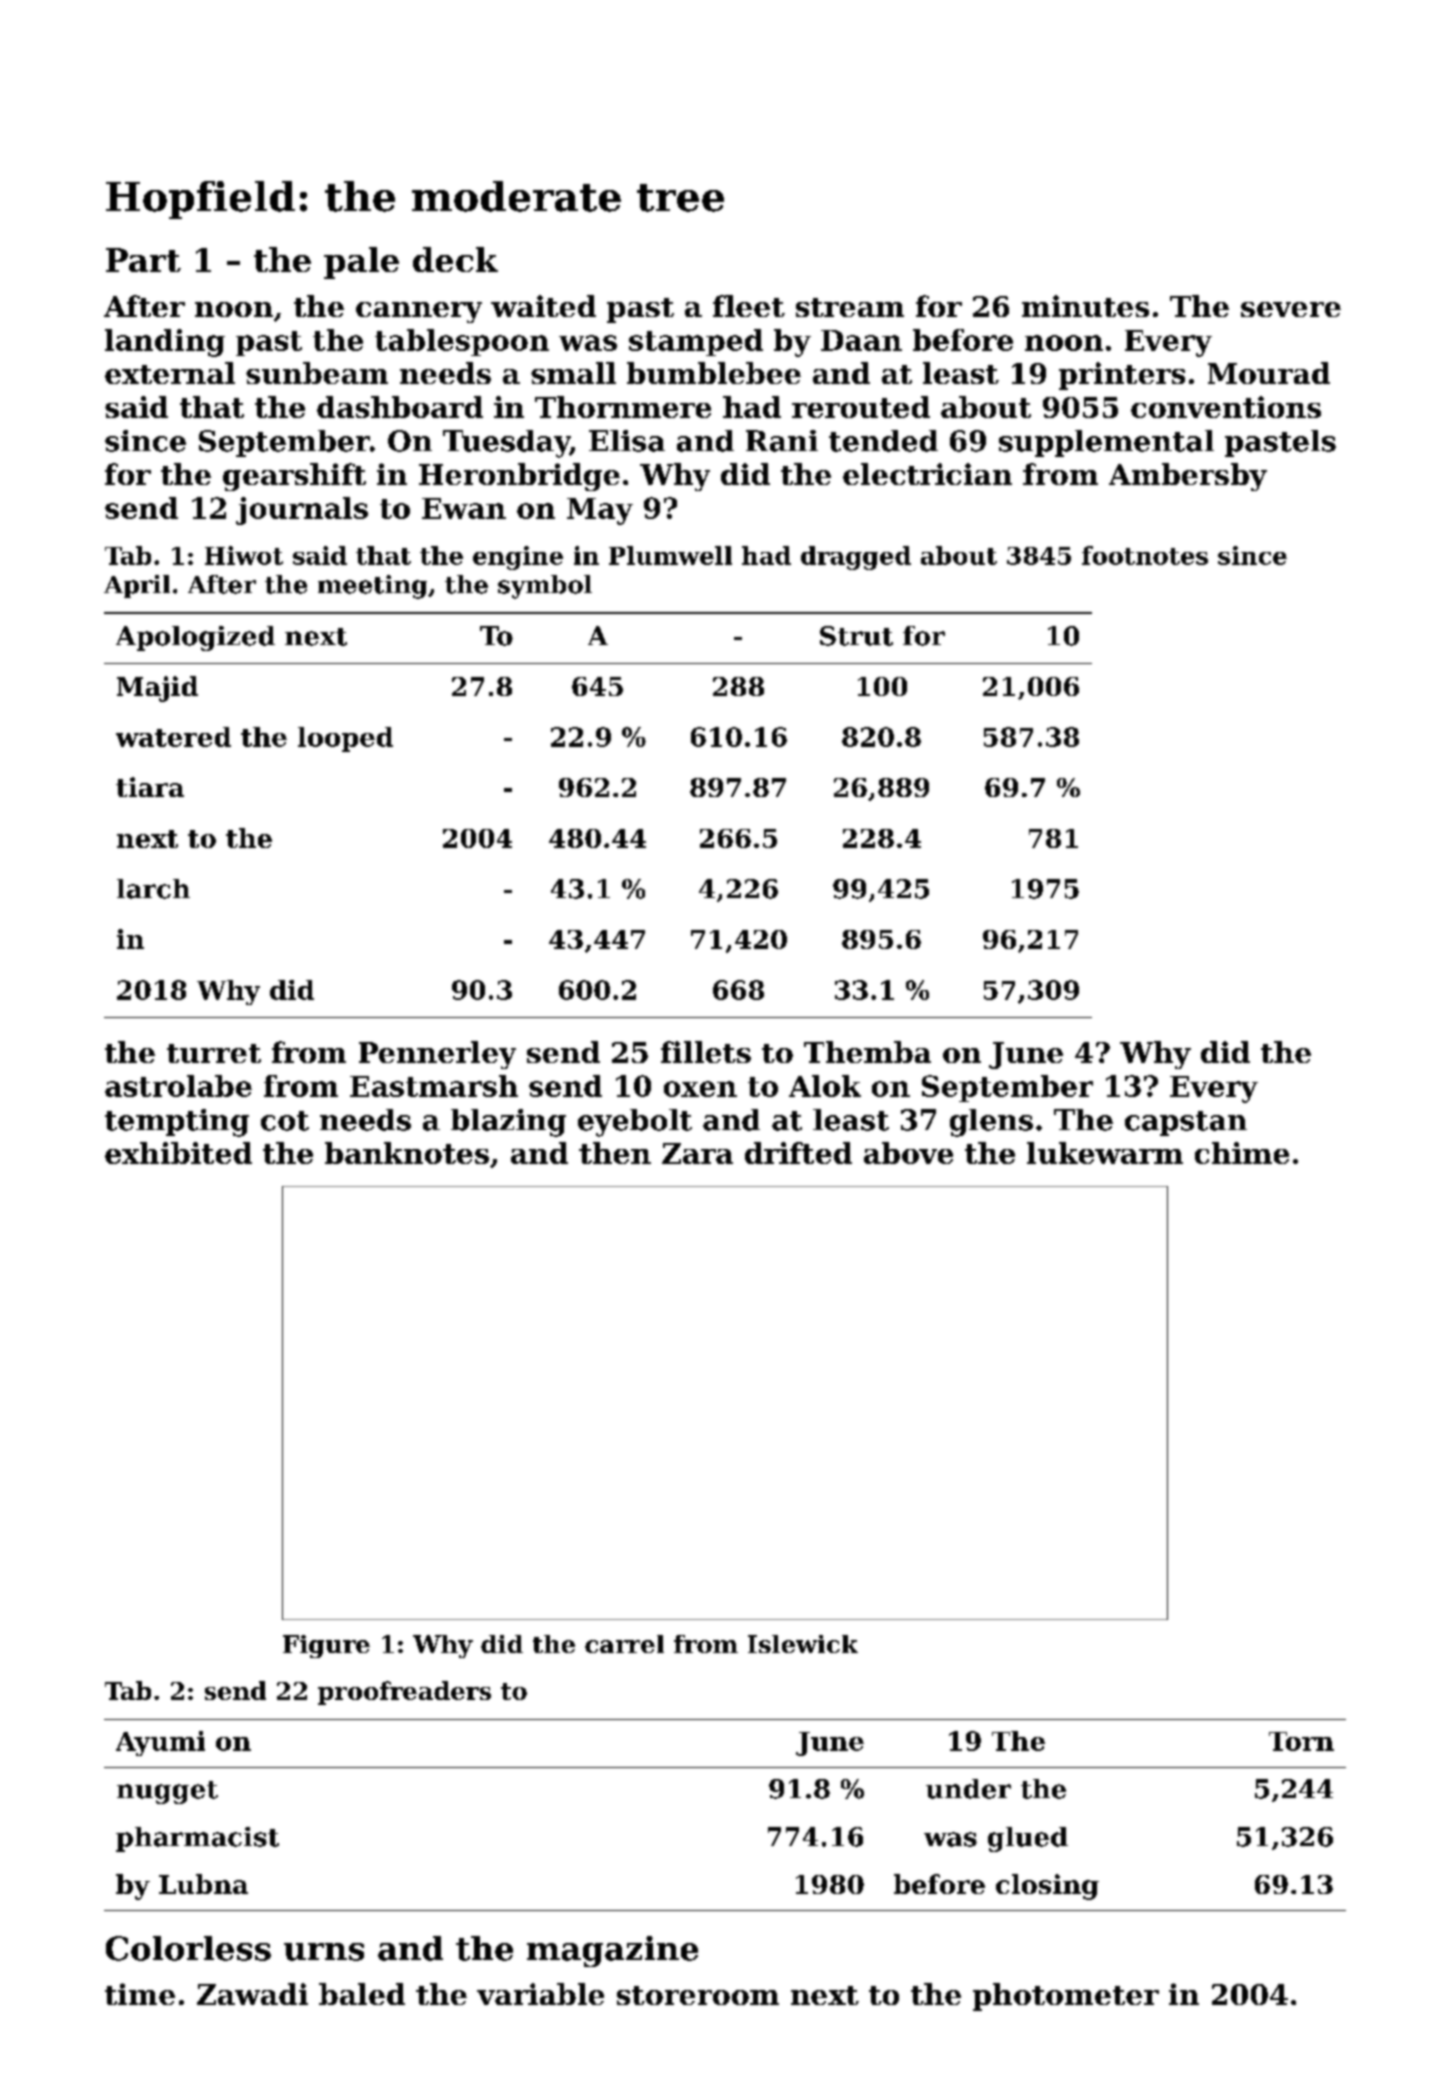  Describe the element at coordinates (1186, 1123) in the image. I see `capstan` at that location.
